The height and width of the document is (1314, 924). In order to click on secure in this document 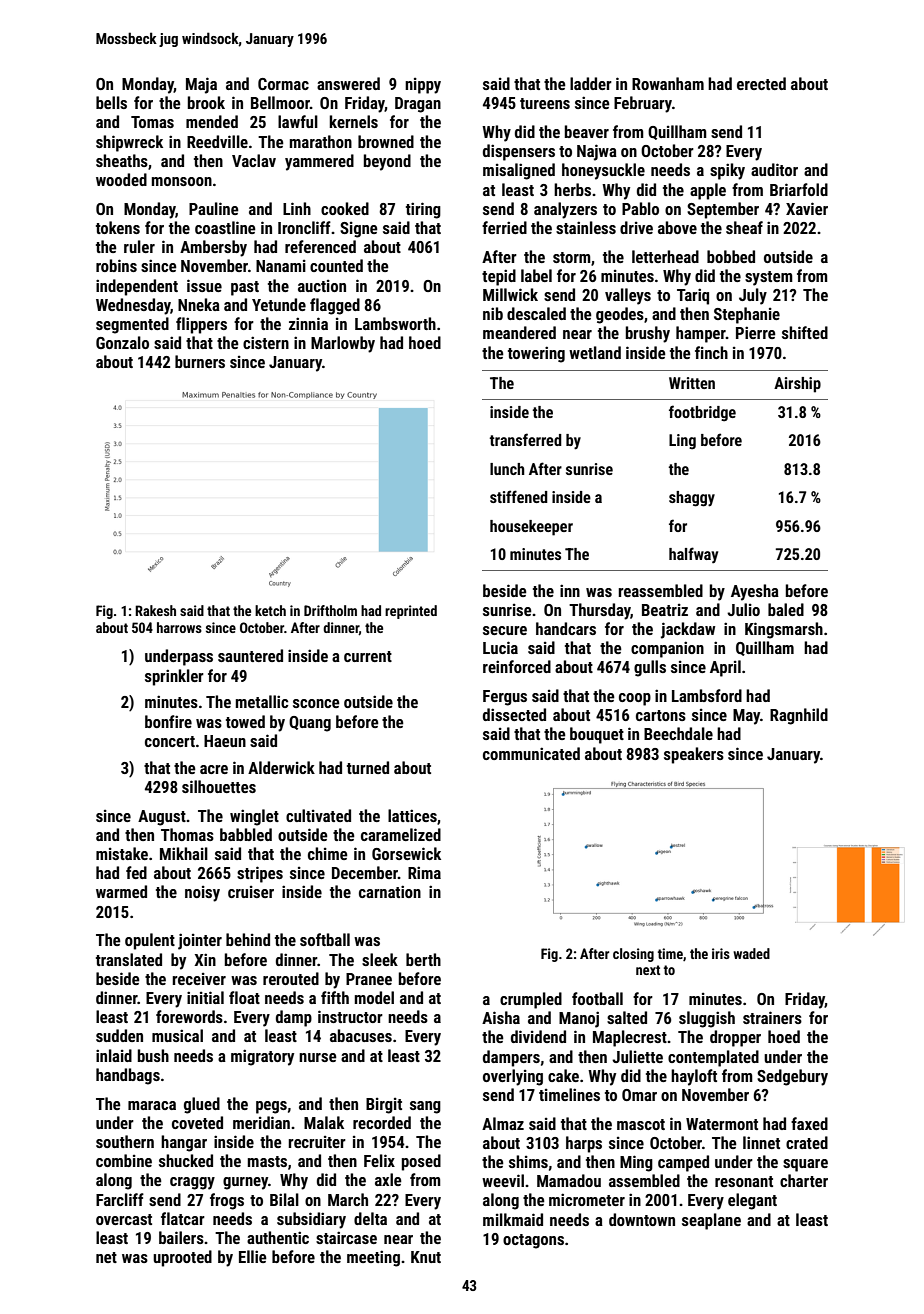, I will do `click(505, 630)`.
